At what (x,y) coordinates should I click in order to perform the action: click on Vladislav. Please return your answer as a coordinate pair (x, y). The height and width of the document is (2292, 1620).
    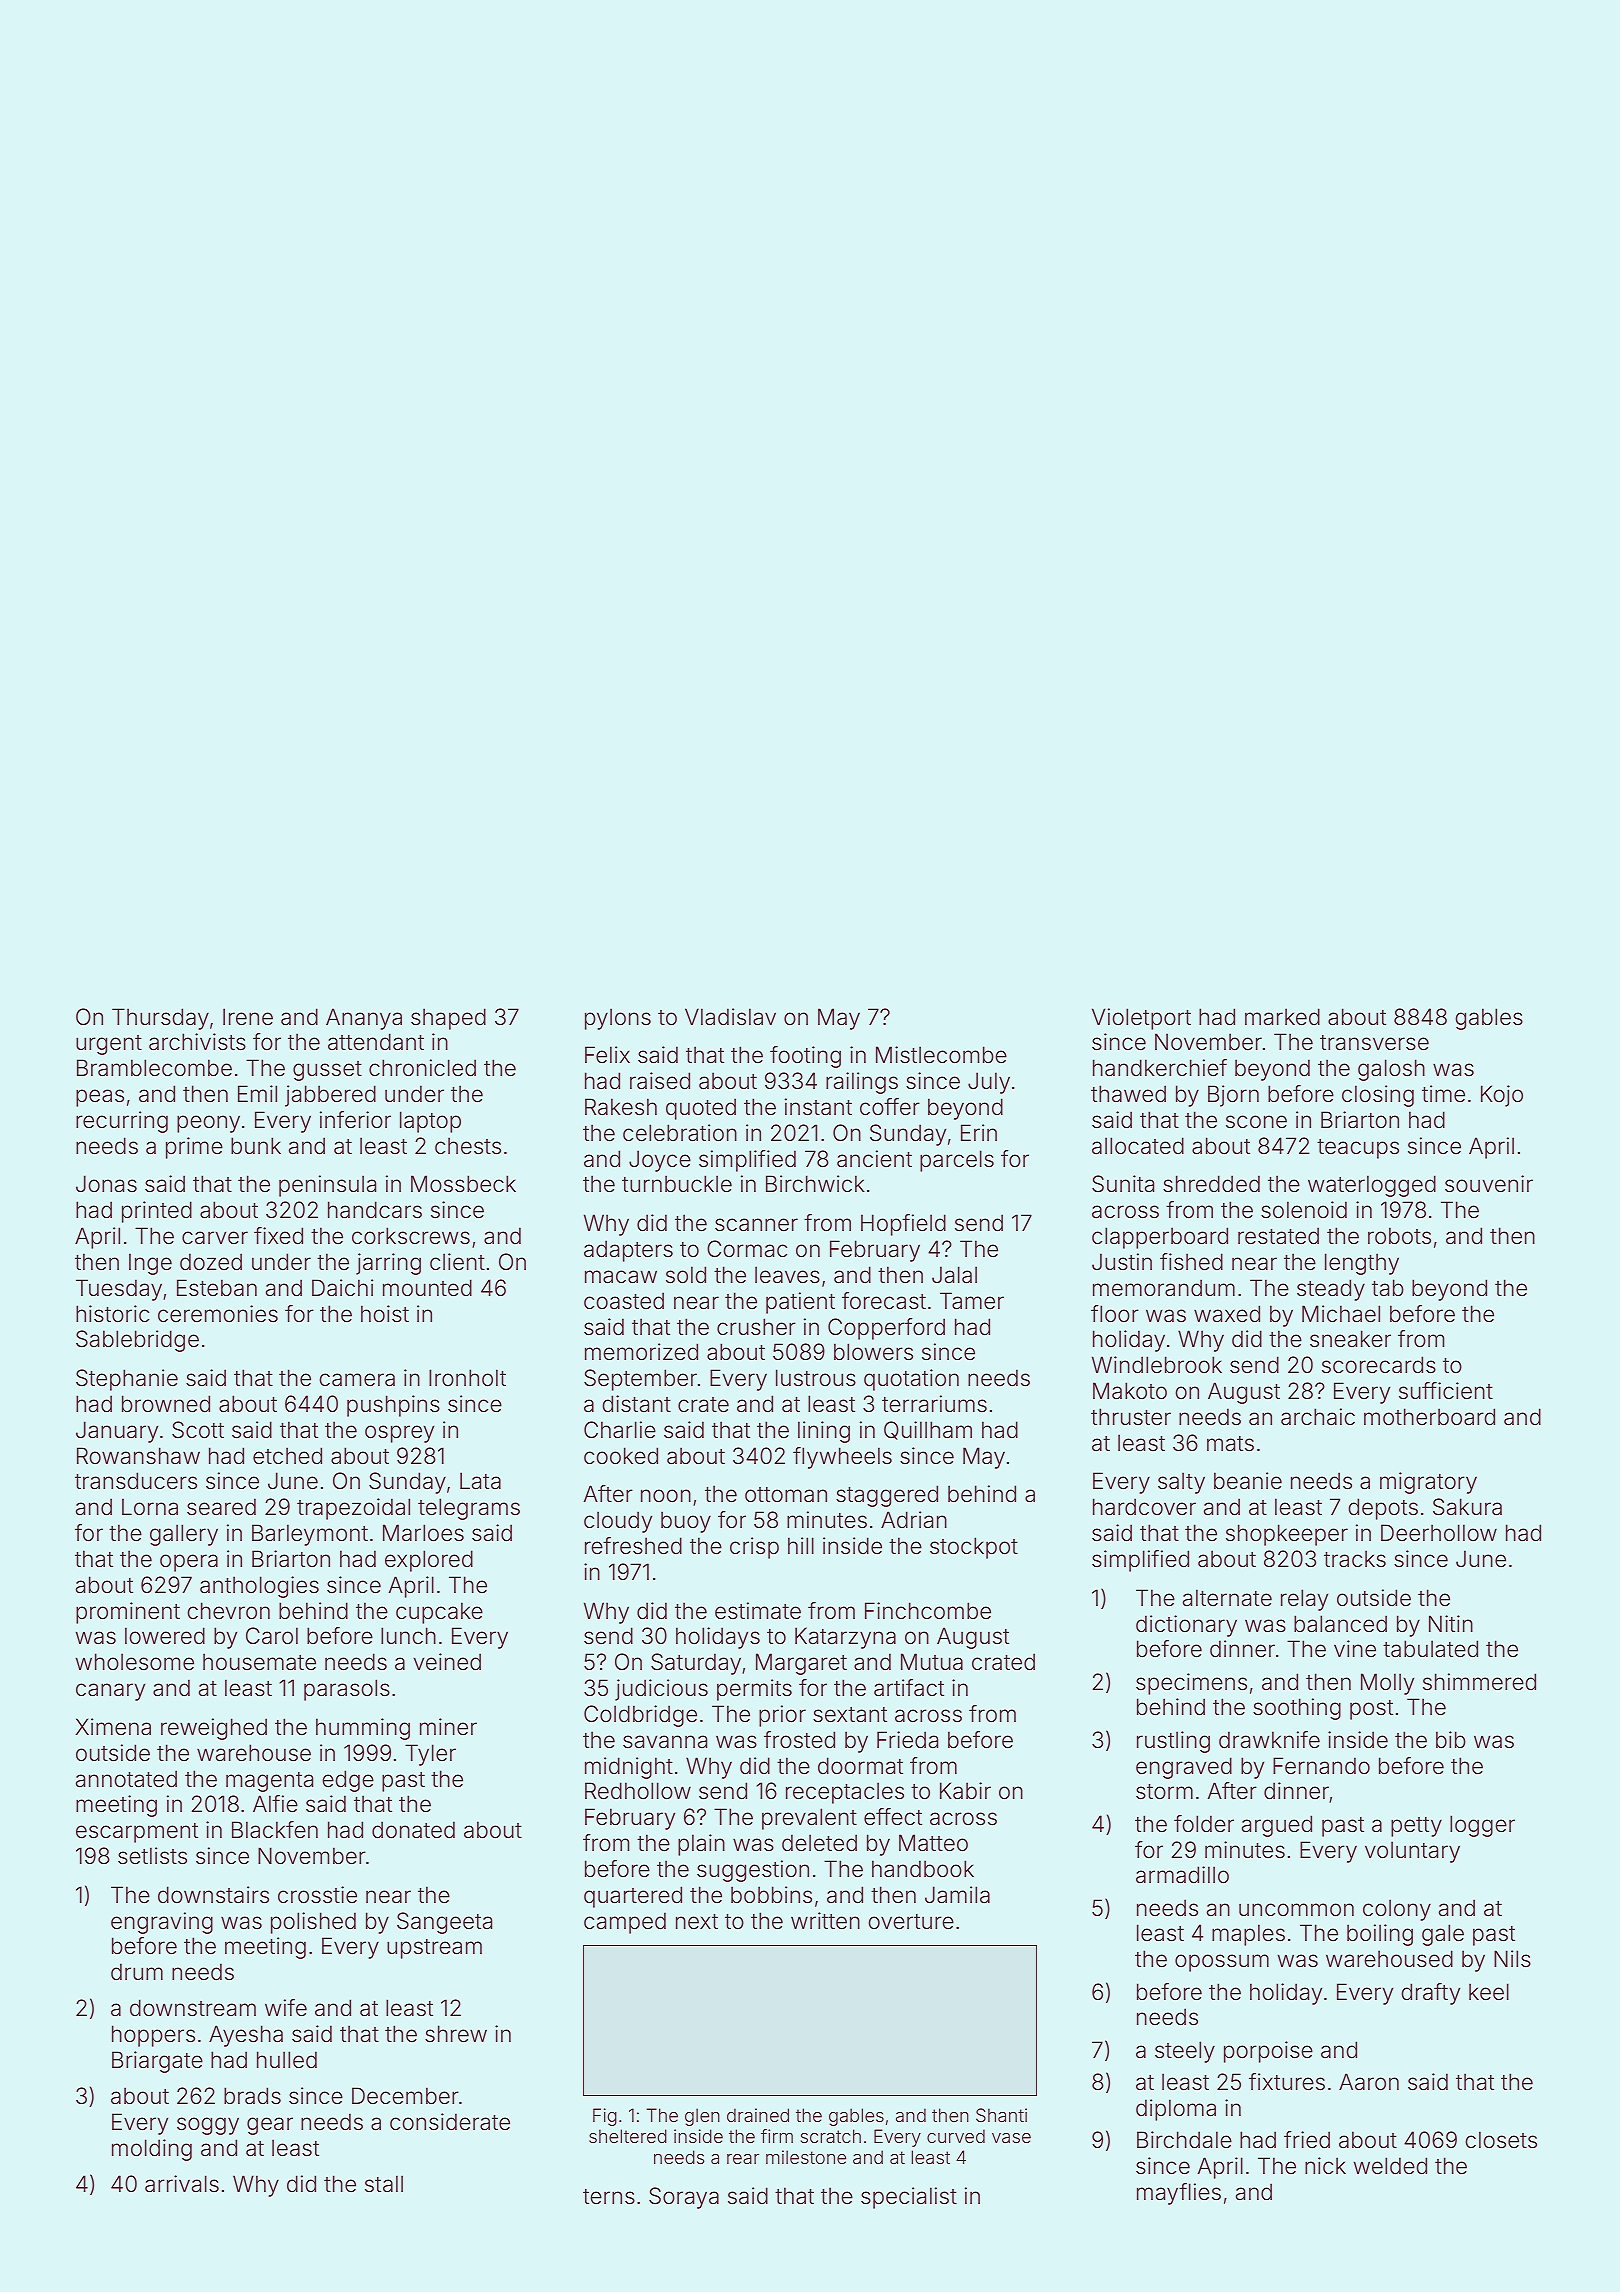
    Looking at the image, I should click on (730, 1017).
